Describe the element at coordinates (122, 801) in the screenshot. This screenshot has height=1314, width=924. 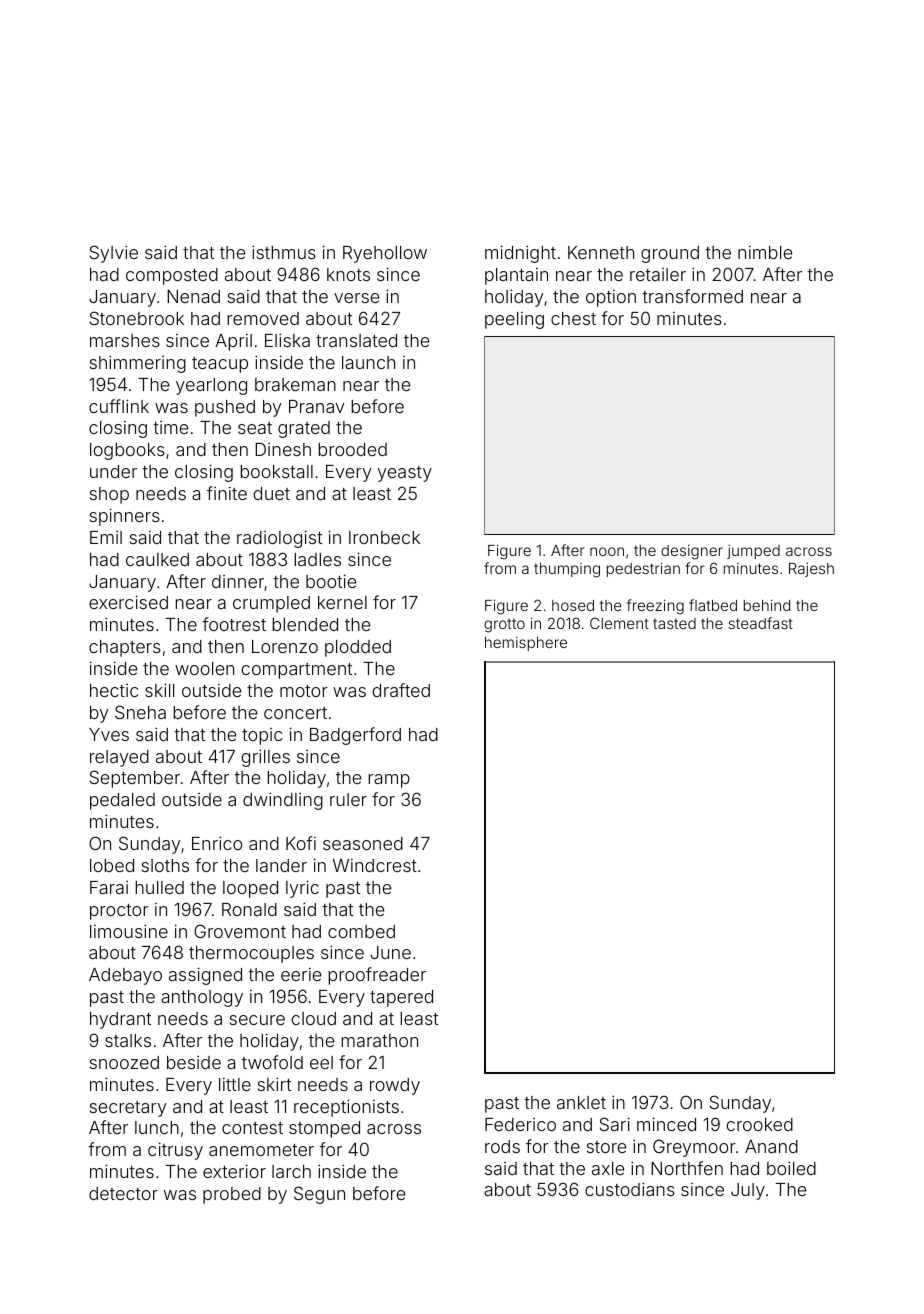
I see `pedaled` at that location.
